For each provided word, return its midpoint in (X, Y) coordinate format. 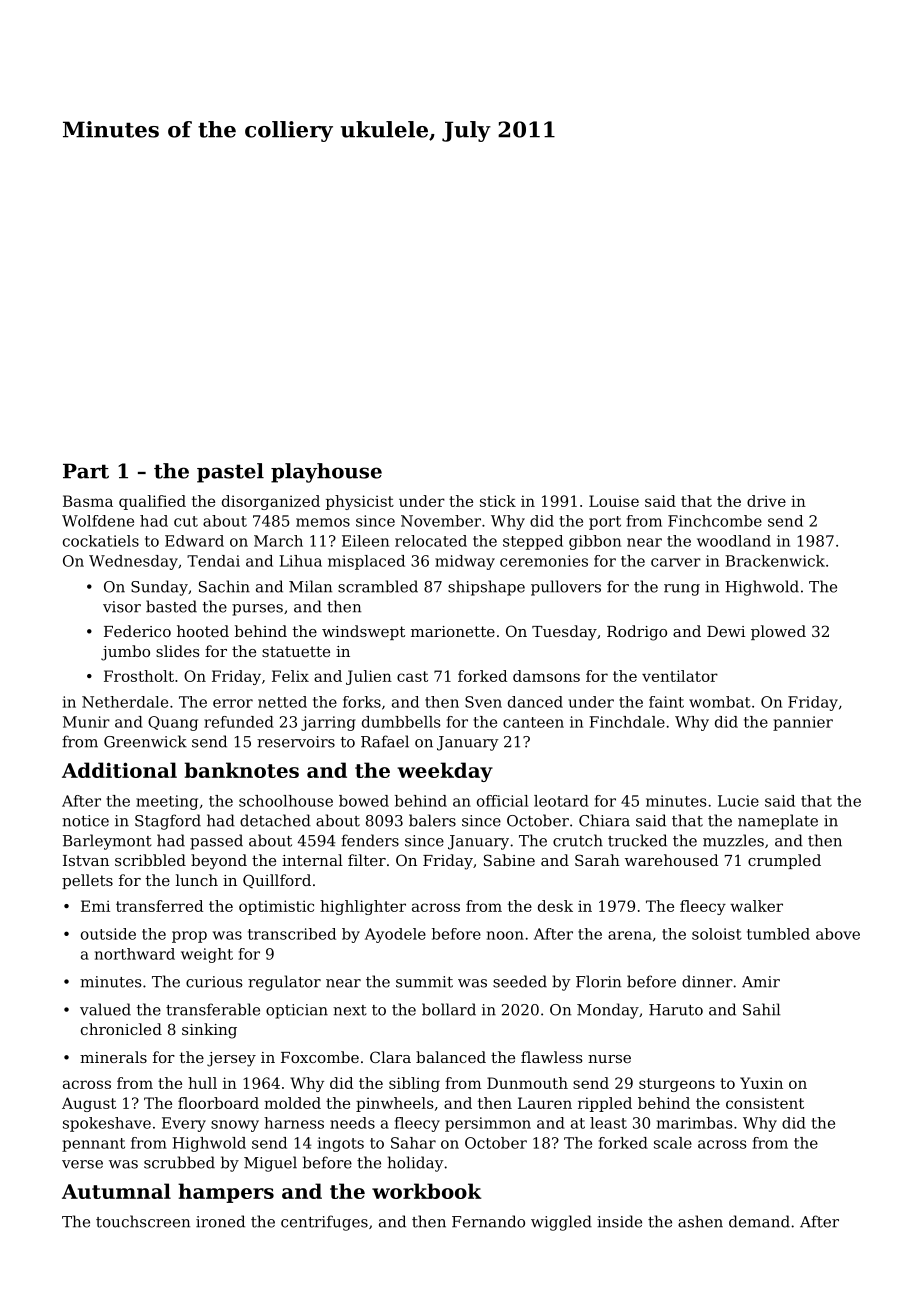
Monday (608, 1011)
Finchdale (627, 722)
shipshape (486, 588)
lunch (197, 880)
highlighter (363, 907)
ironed (220, 1221)
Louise (614, 501)
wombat (720, 702)
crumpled (784, 861)
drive (766, 501)
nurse (609, 1059)
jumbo (125, 653)
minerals (113, 1057)
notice (85, 821)
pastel (230, 473)
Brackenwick (775, 561)
